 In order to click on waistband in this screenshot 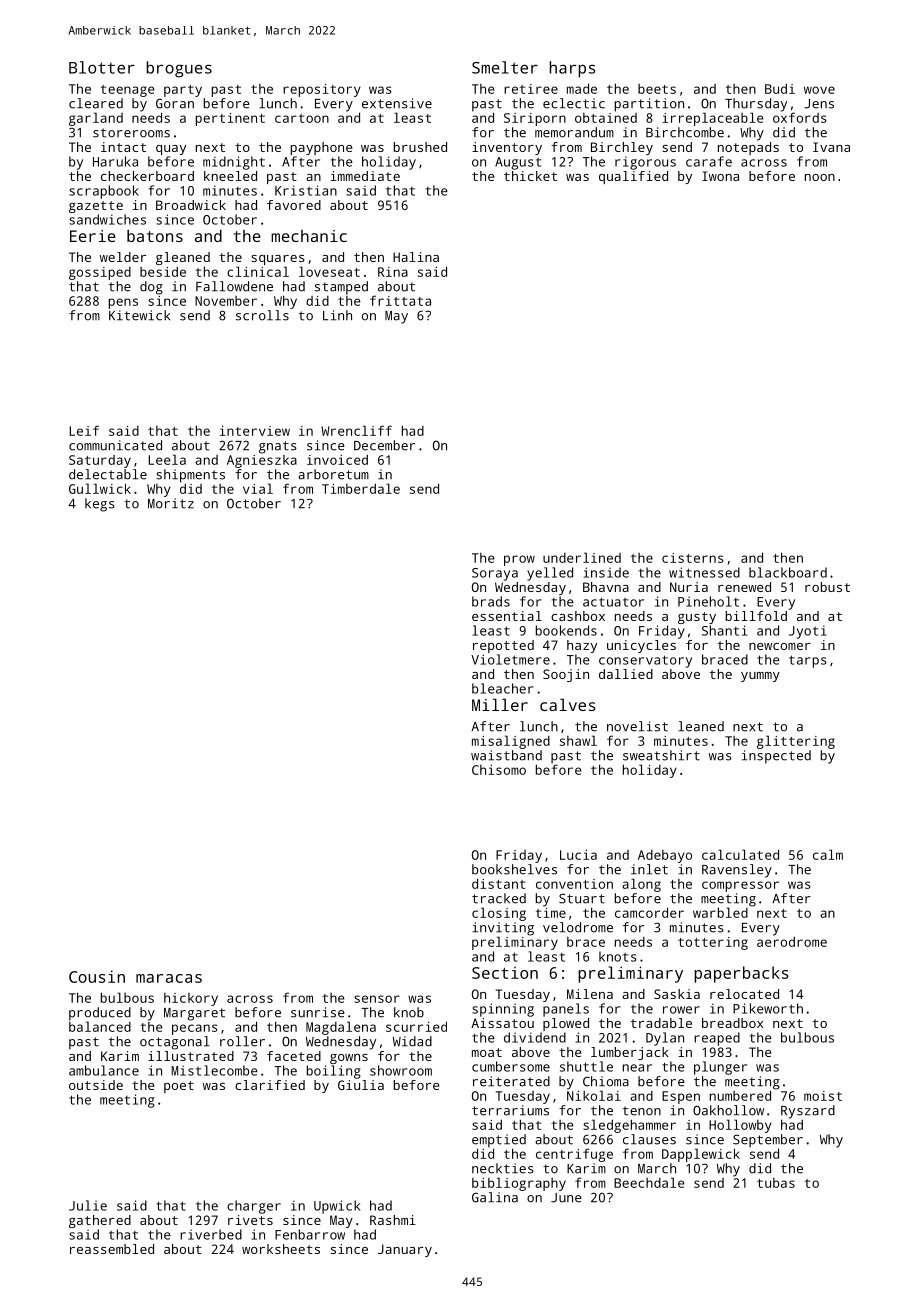, I will do `click(506, 755)`.
